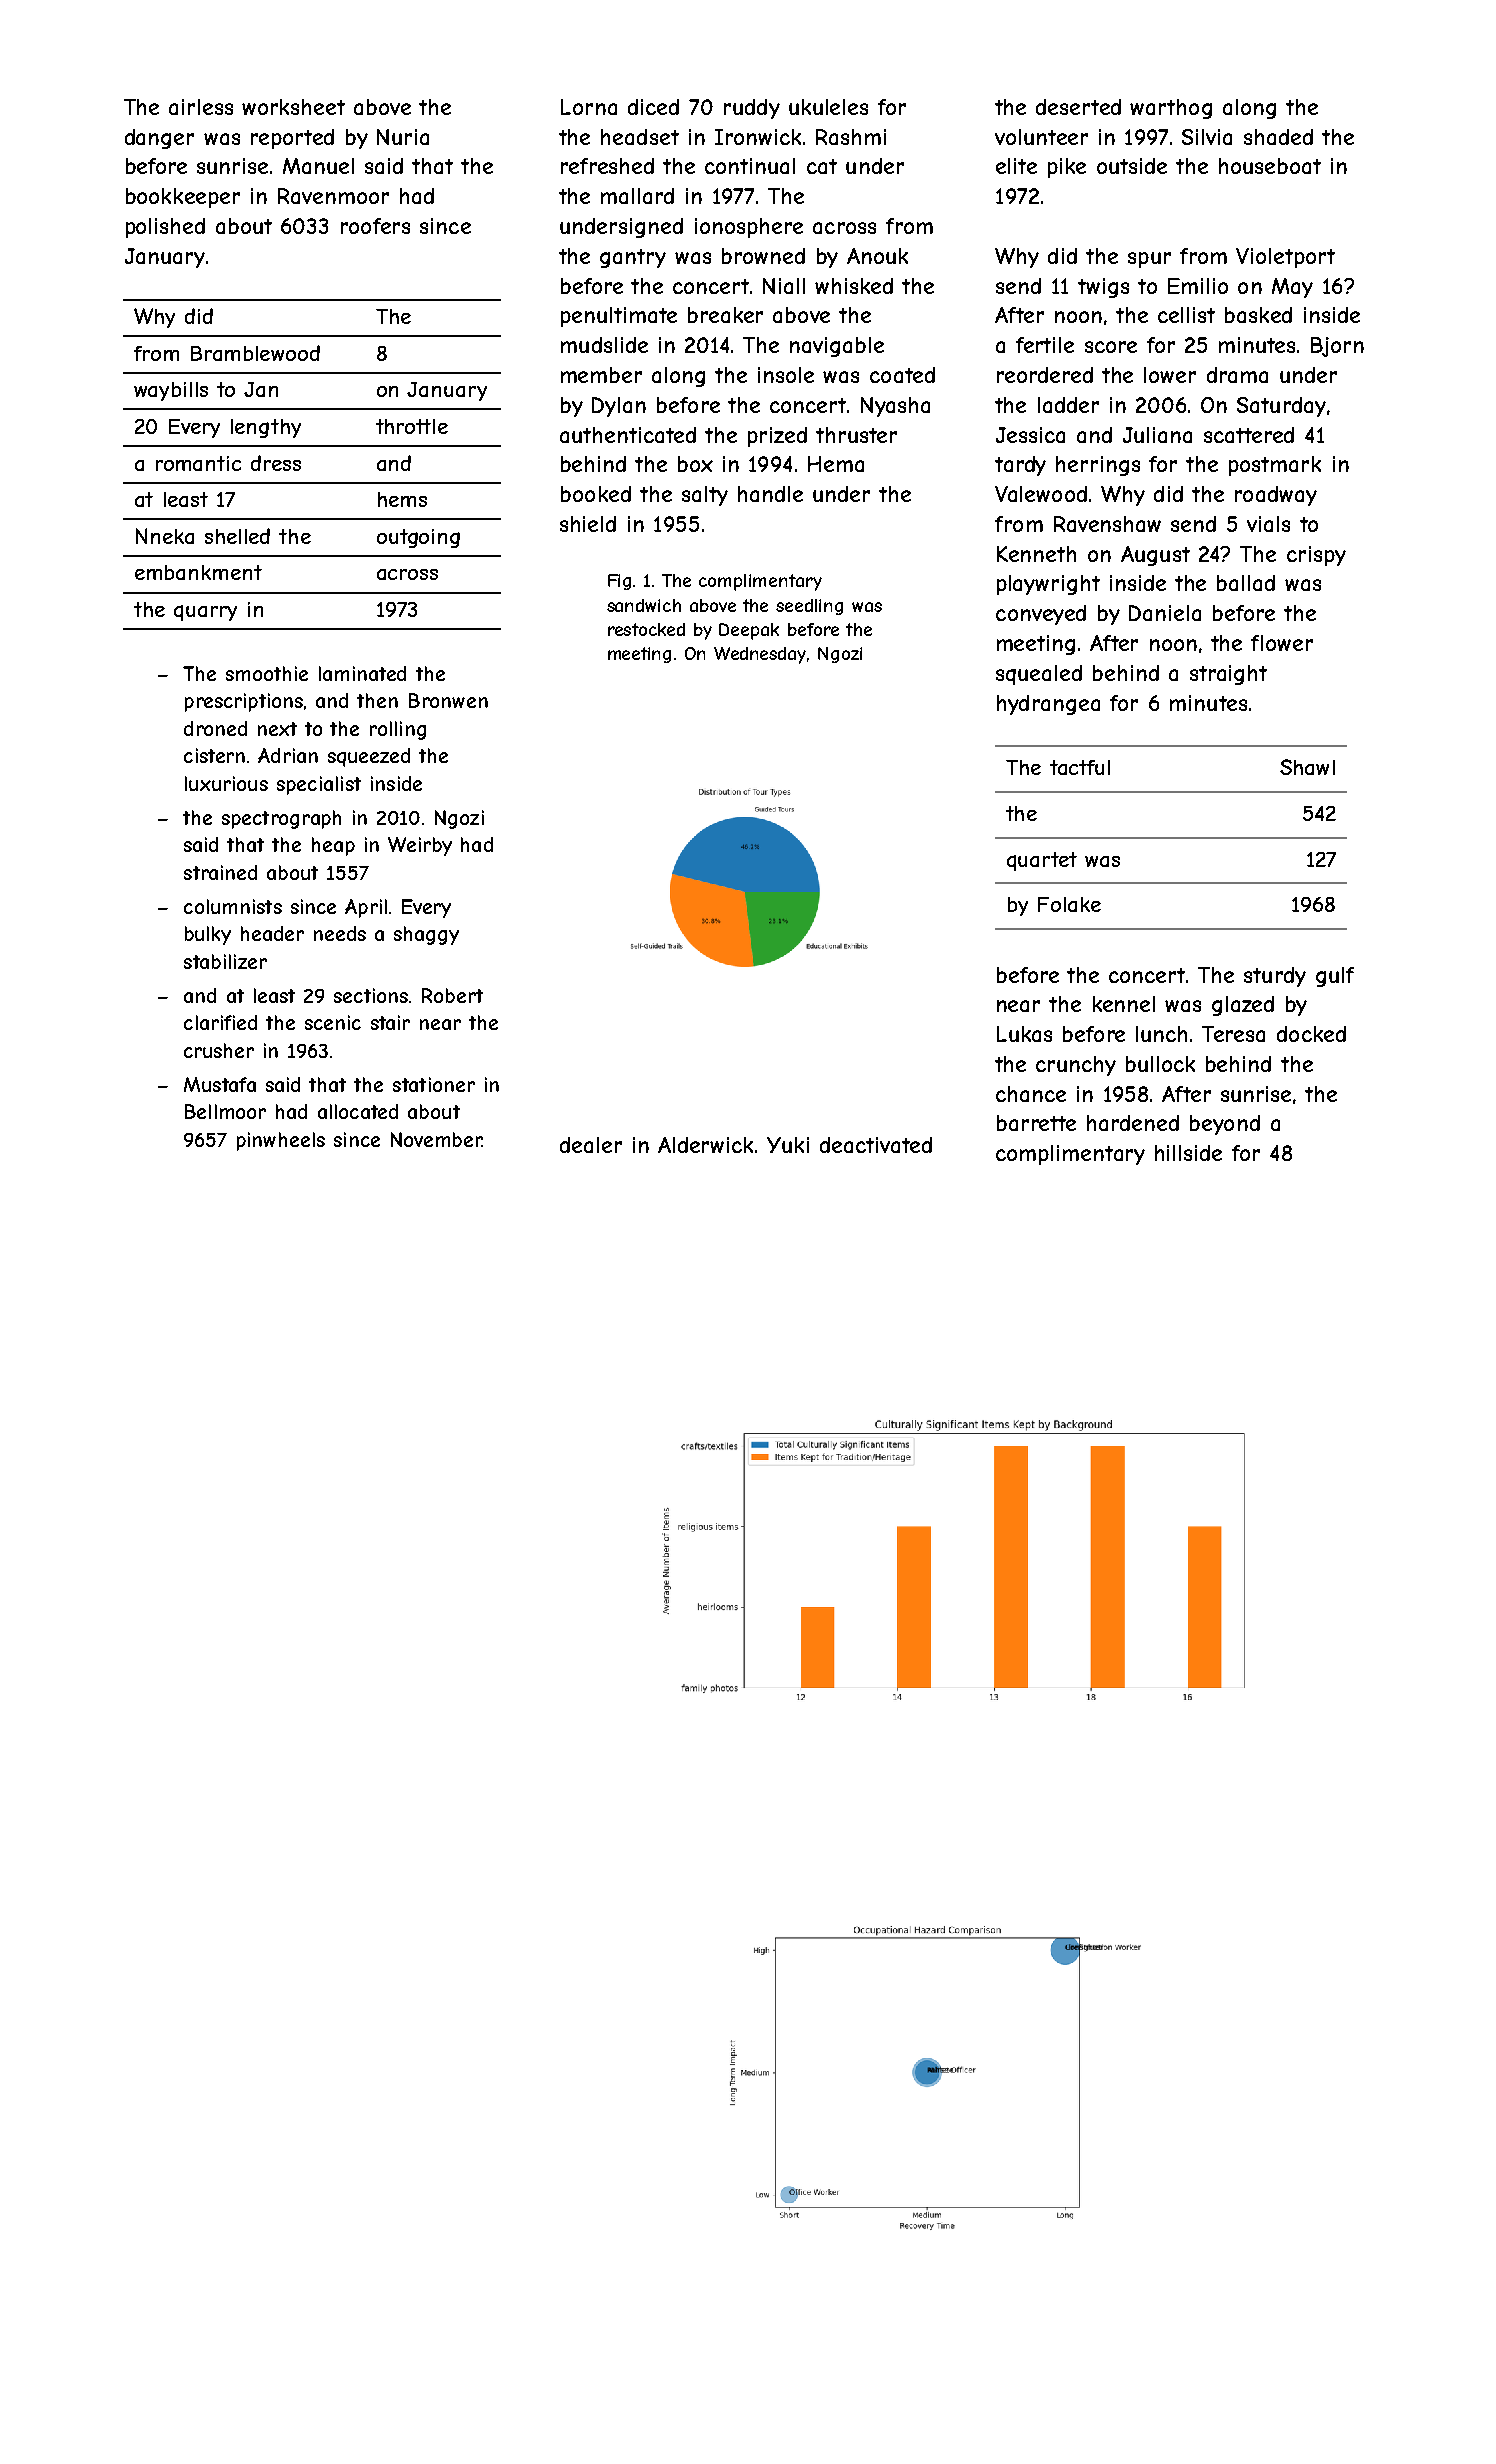 The image size is (1496, 2464). I want to click on Lorna, so click(589, 107).
